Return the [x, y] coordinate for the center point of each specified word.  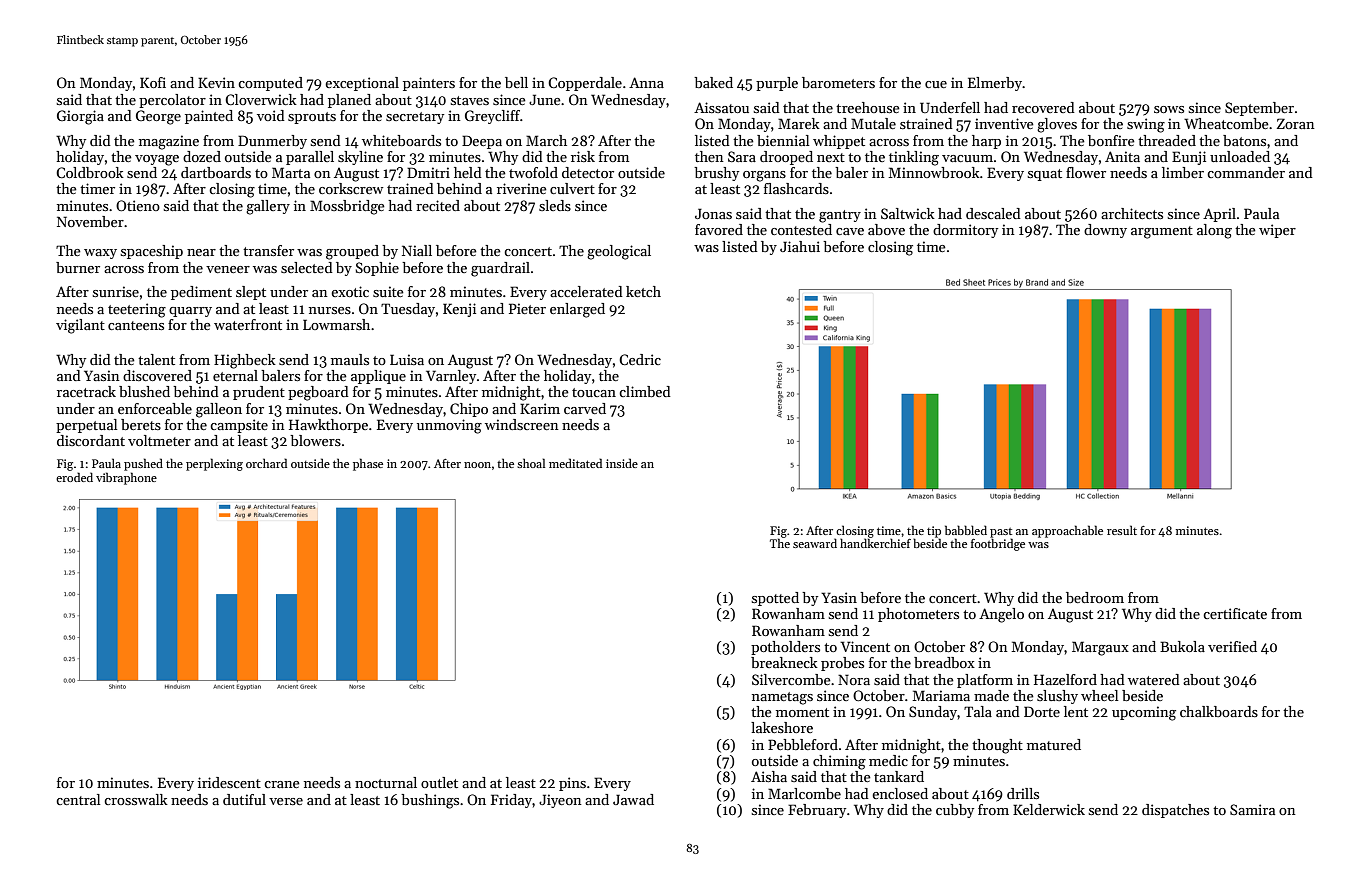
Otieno [138, 205]
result [1122, 530]
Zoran [1296, 123]
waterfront [248, 324]
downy [1105, 231]
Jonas [713, 213]
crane [282, 784]
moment [802, 712]
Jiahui [800, 246]
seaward [815, 543]
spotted [775, 599]
